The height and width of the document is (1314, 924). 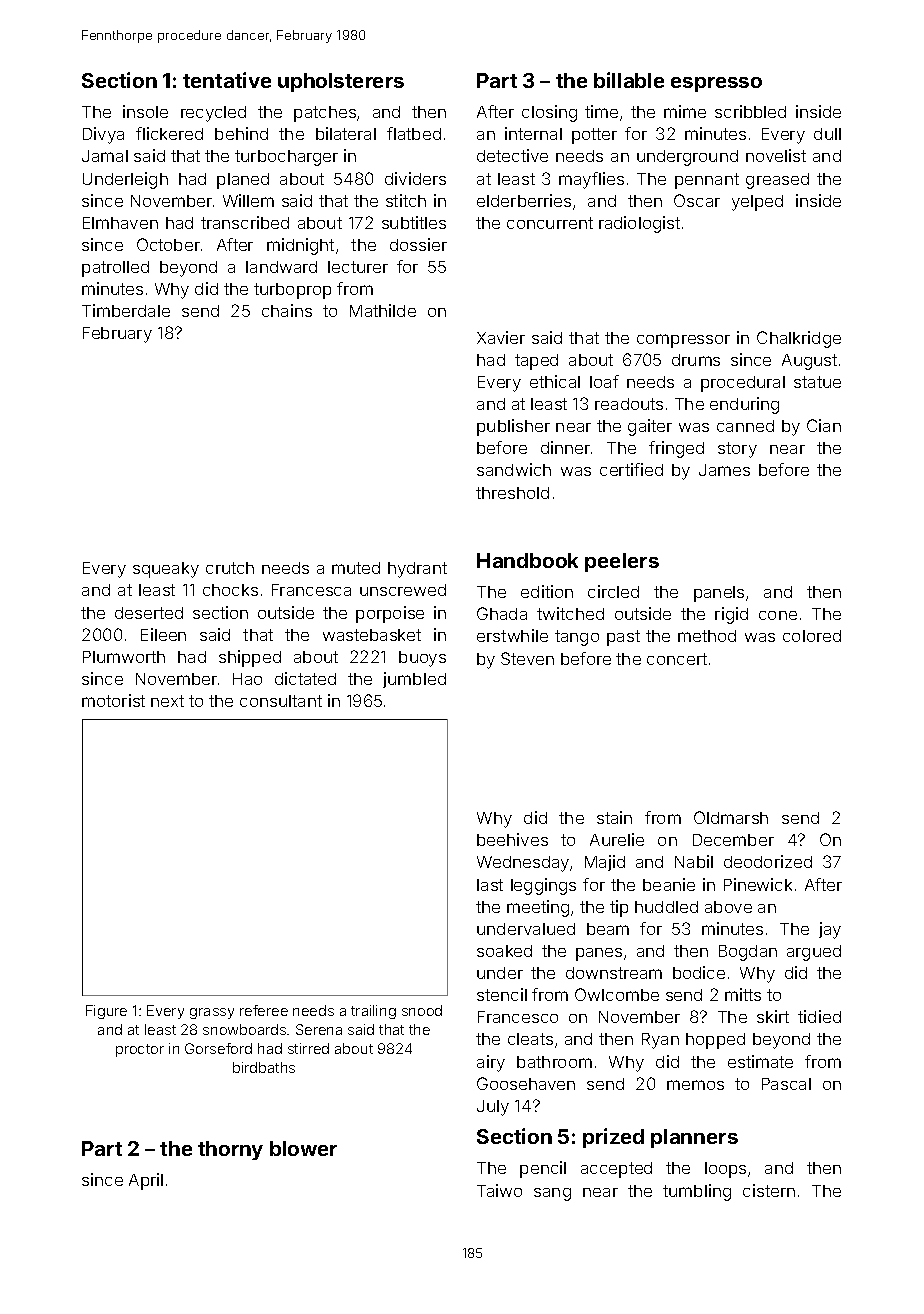 What do you see at coordinates (769, 1190) in the document?
I see `cistern` at bounding box center [769, 1190].
